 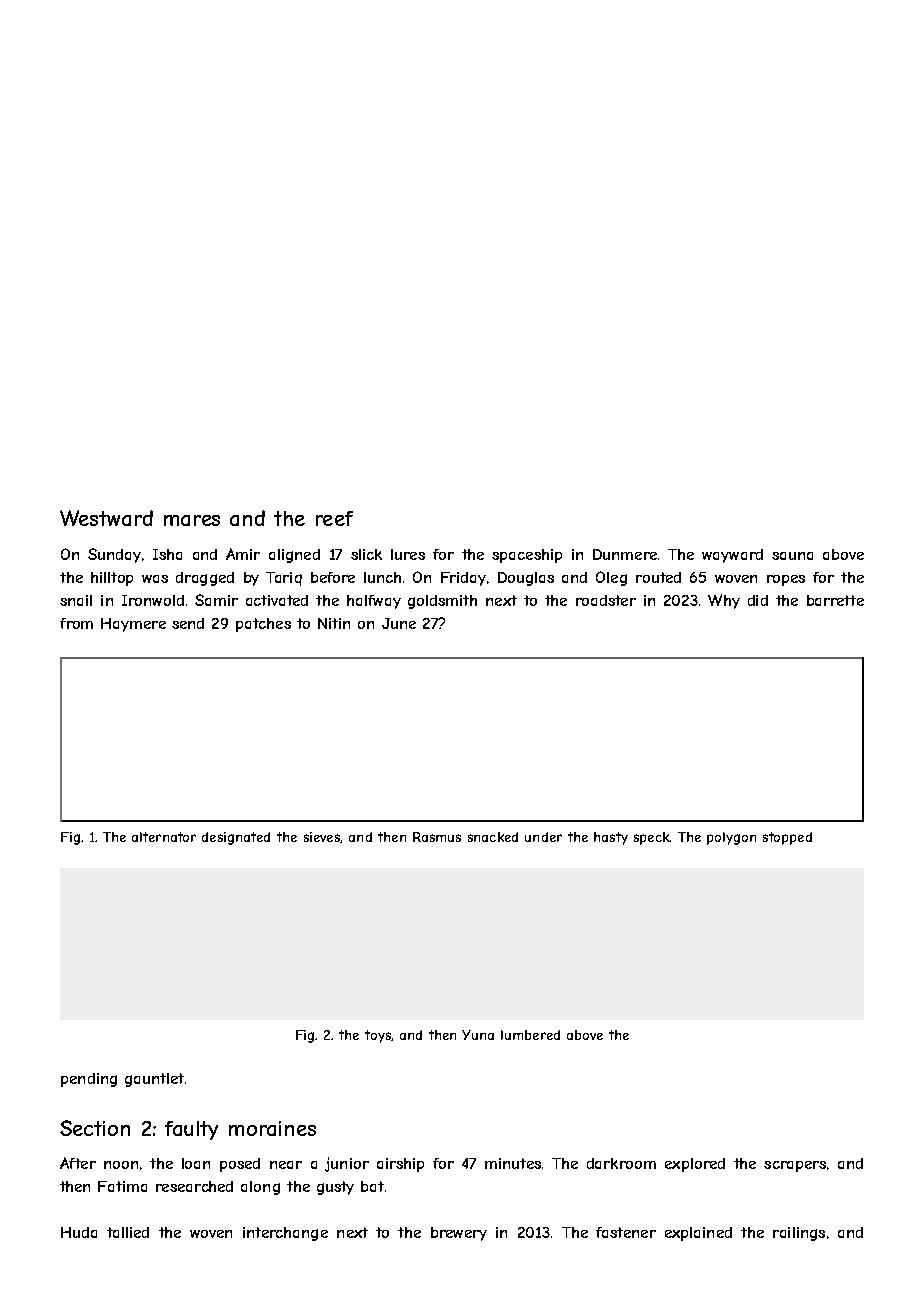 What do you see at coordinates (334, 518) in the page?
I see `reef` at bounding box center [334, 518].
